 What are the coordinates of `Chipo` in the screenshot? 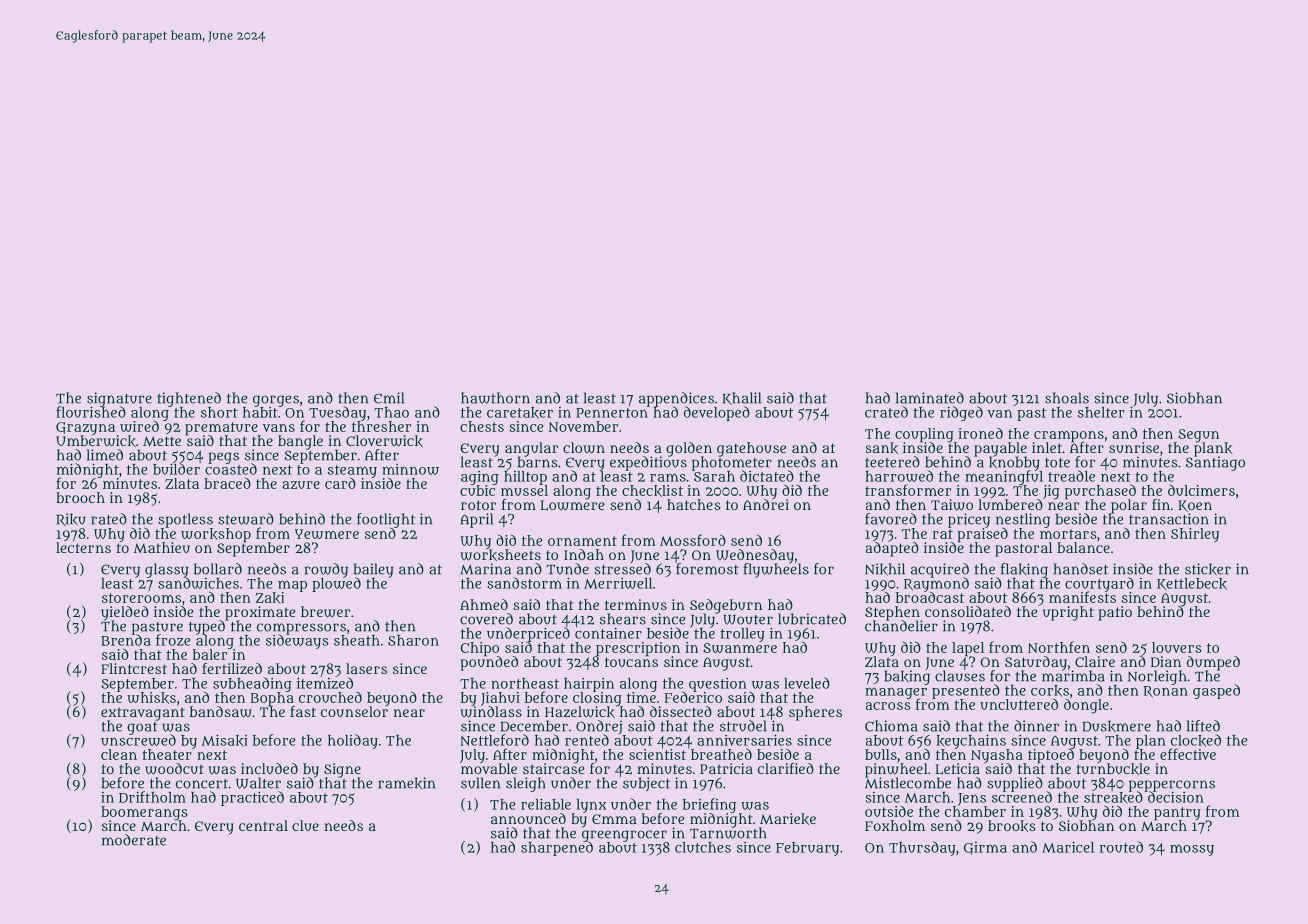 It's located at (480, 649).
